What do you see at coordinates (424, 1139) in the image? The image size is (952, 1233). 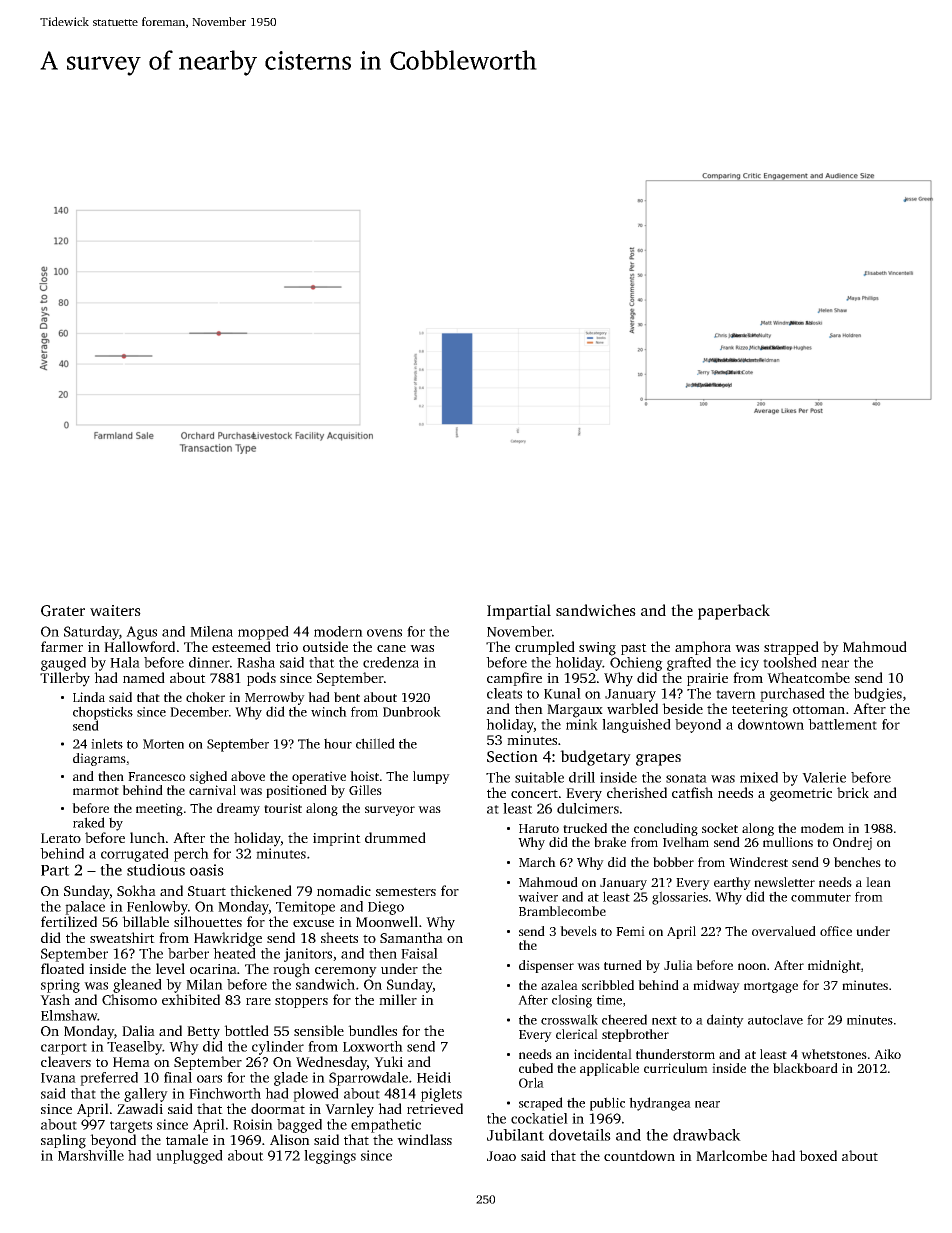 I see `windlass` at bounding box center [424, 1139].
